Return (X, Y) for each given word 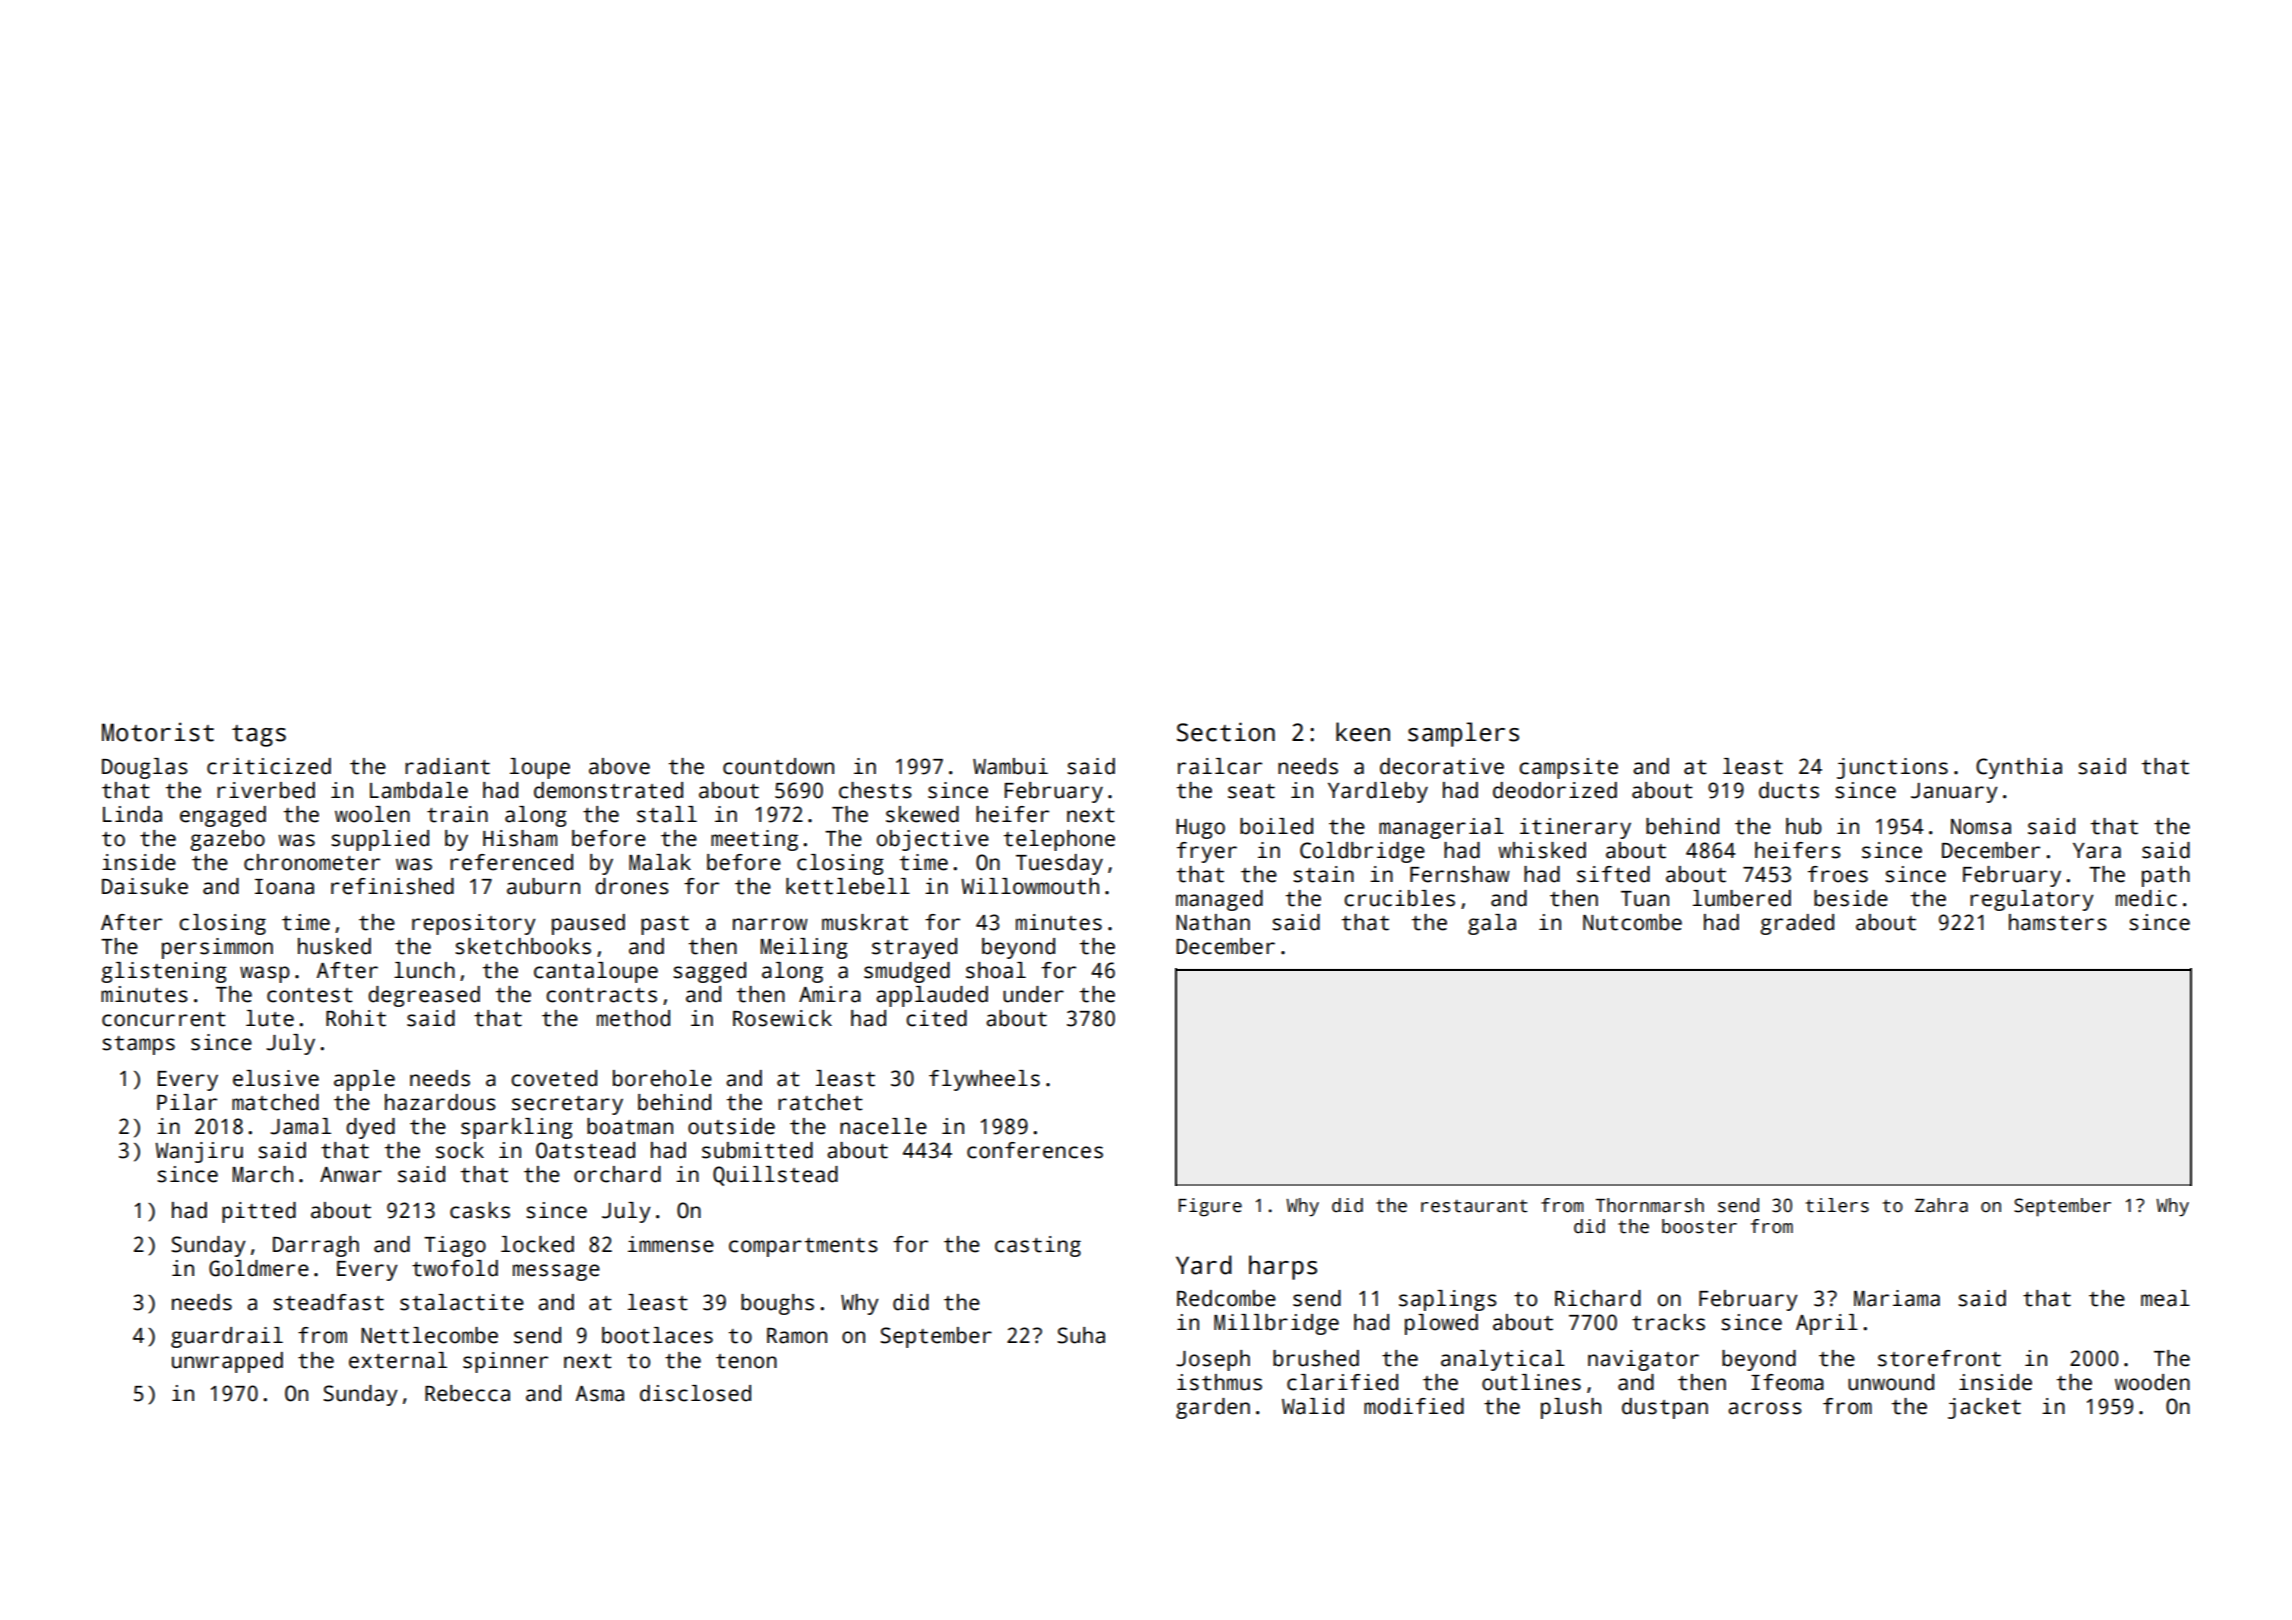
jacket (1984, 1408)
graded (1797, 924)
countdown (778, 766)
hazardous (440, 1102)
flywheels (984, 1080)
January (1954, 793)
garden (1213, 1408)
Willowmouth (1030, 886)
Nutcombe (1632, 922)
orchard (617, 1174)
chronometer (312, 862)
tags (259, 736)
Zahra (1941, 1205)
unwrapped (227, 1362)
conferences (1035, 1150)
